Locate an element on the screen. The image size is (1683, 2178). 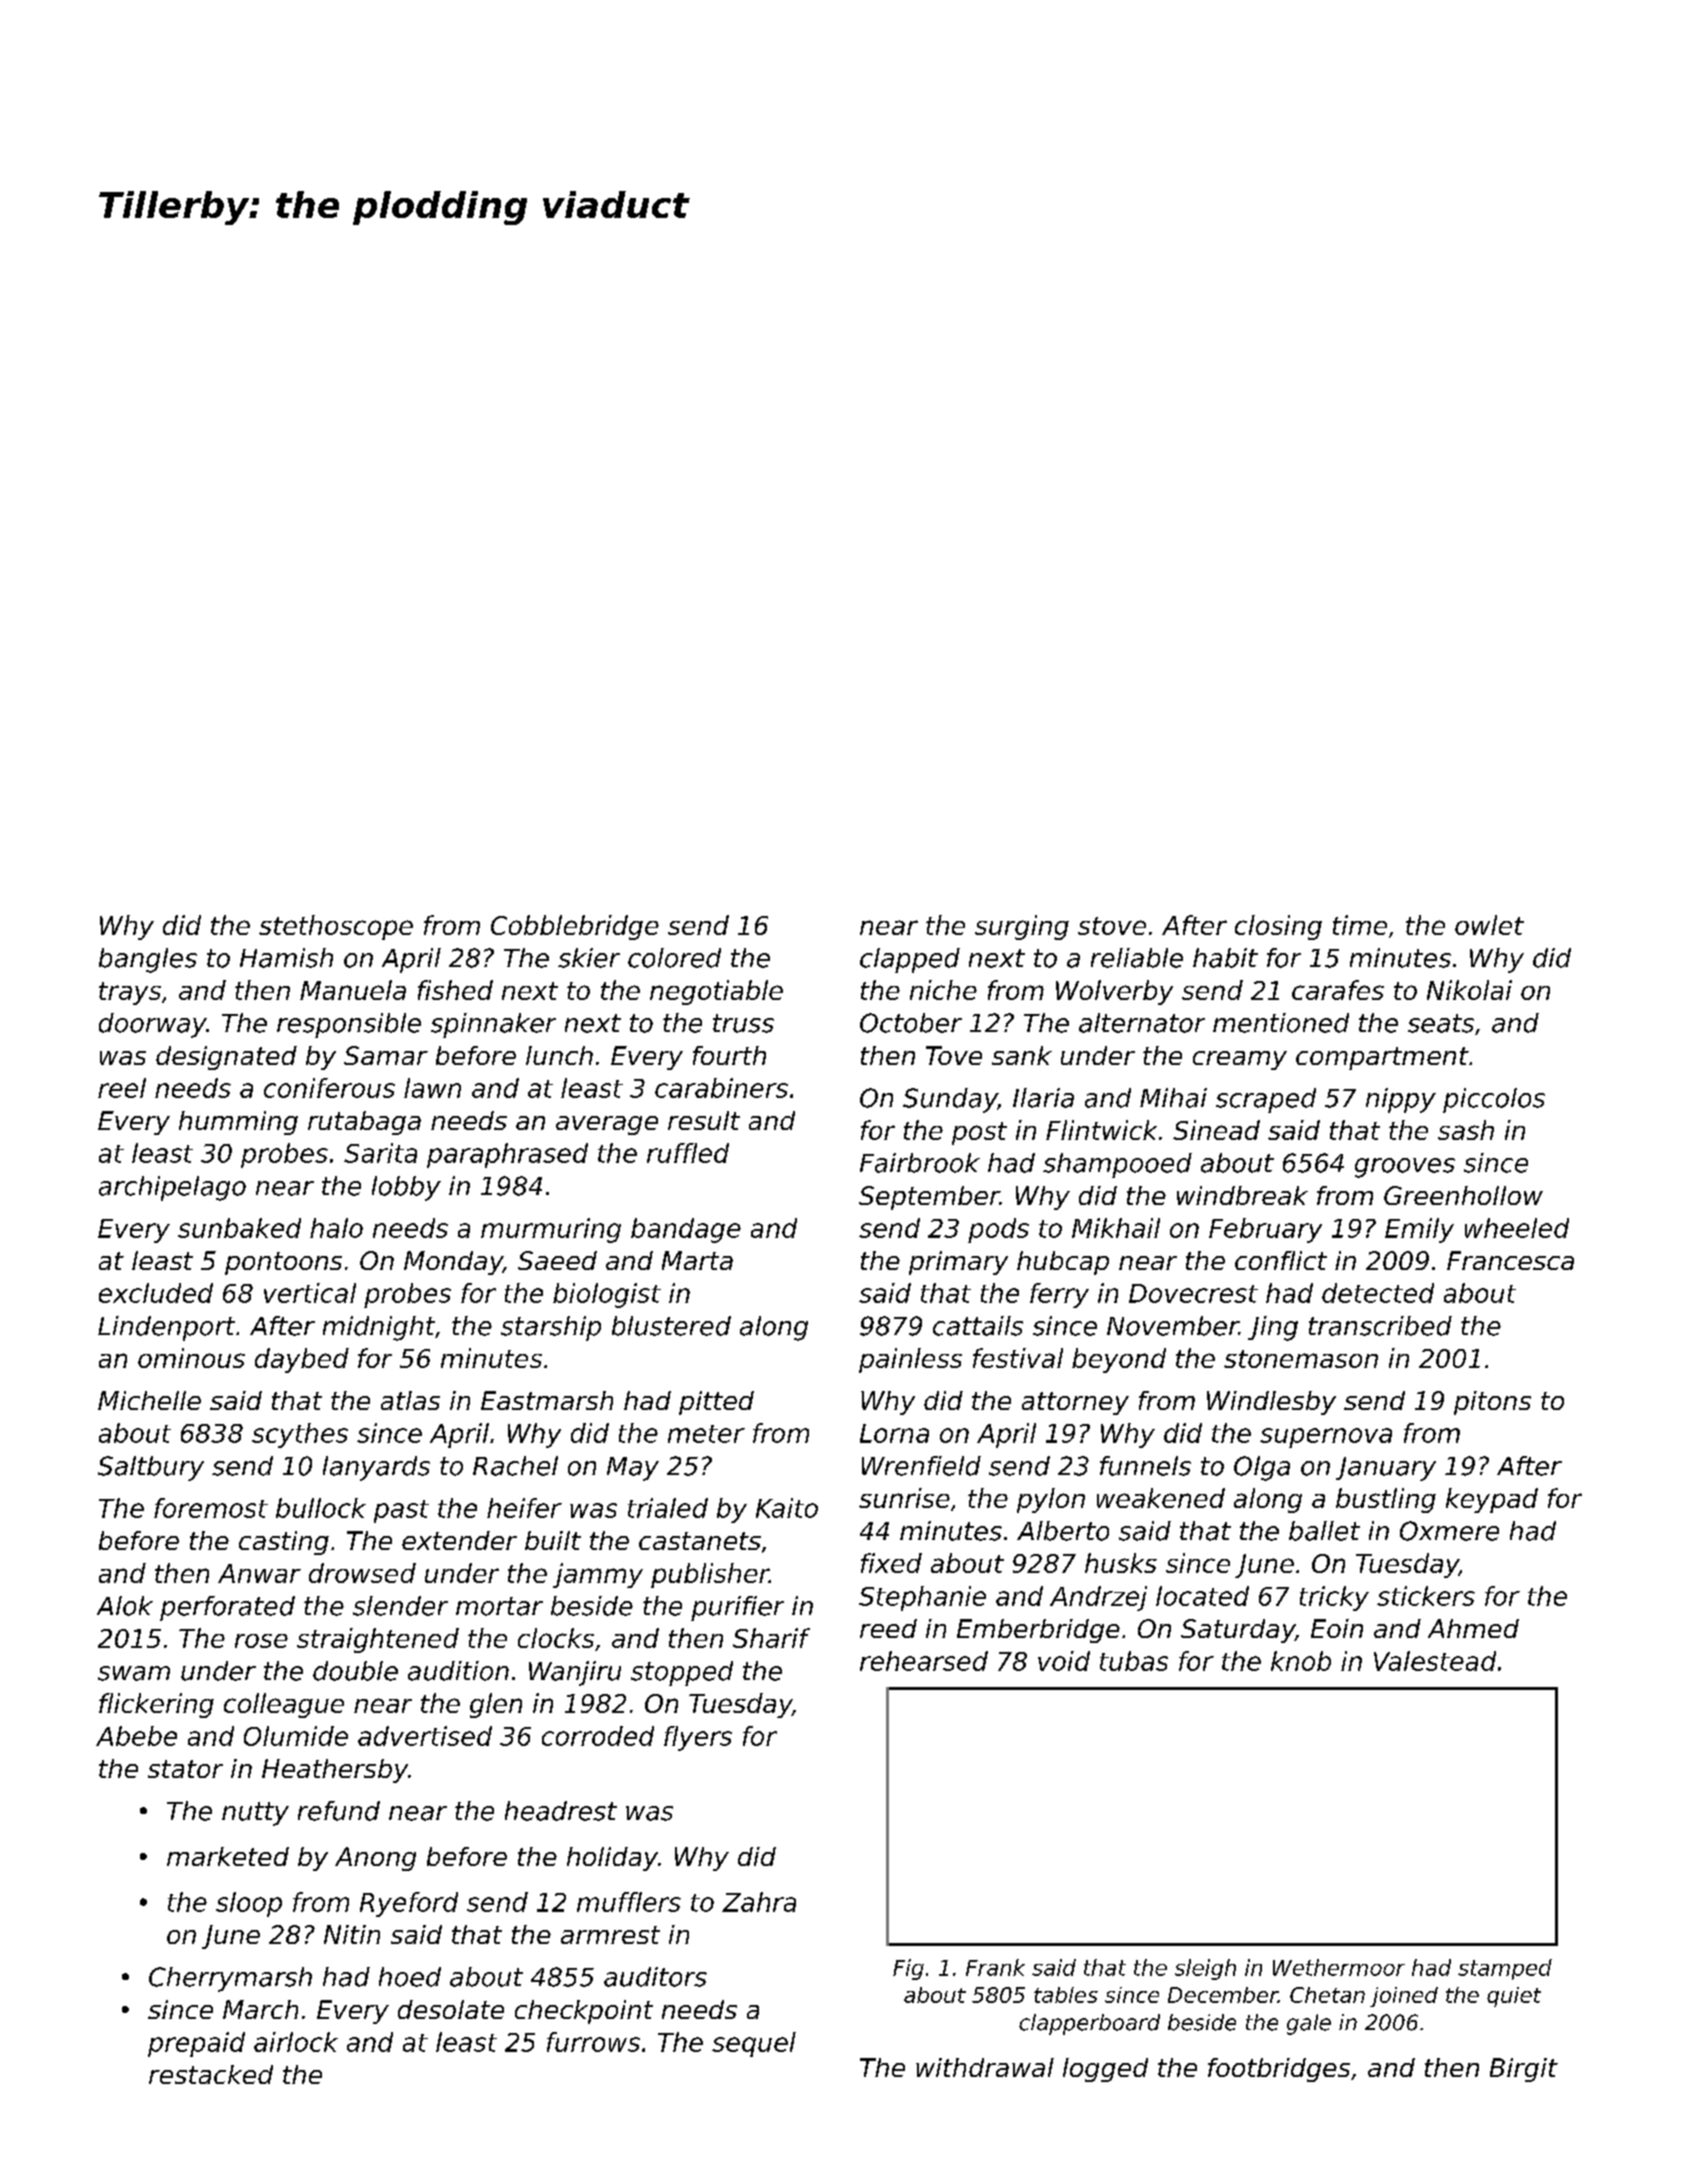
Wethermoor is located at coordinates (1339, 1967).
